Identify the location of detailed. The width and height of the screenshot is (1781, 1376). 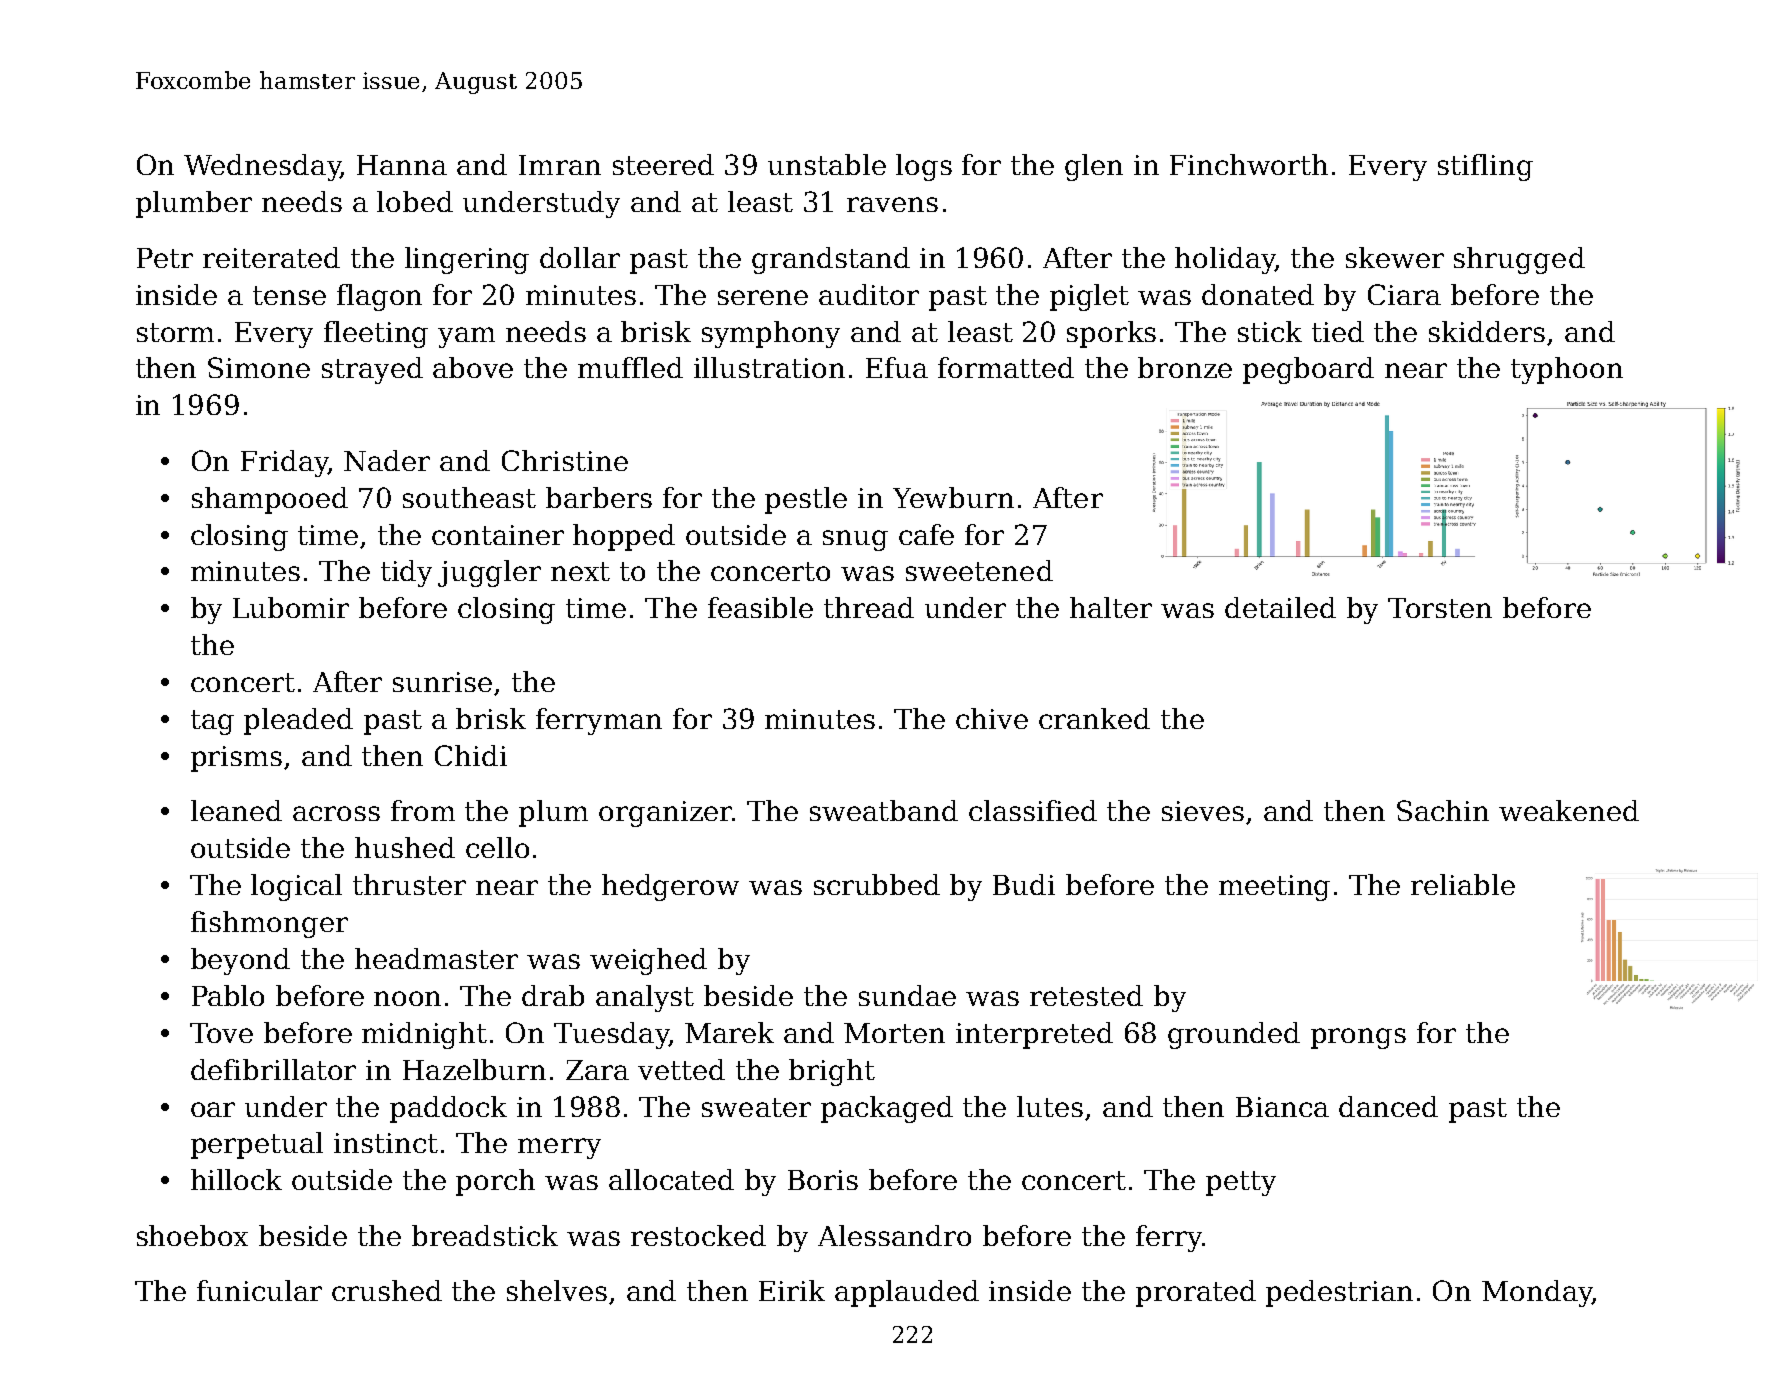
(1280, 607).
